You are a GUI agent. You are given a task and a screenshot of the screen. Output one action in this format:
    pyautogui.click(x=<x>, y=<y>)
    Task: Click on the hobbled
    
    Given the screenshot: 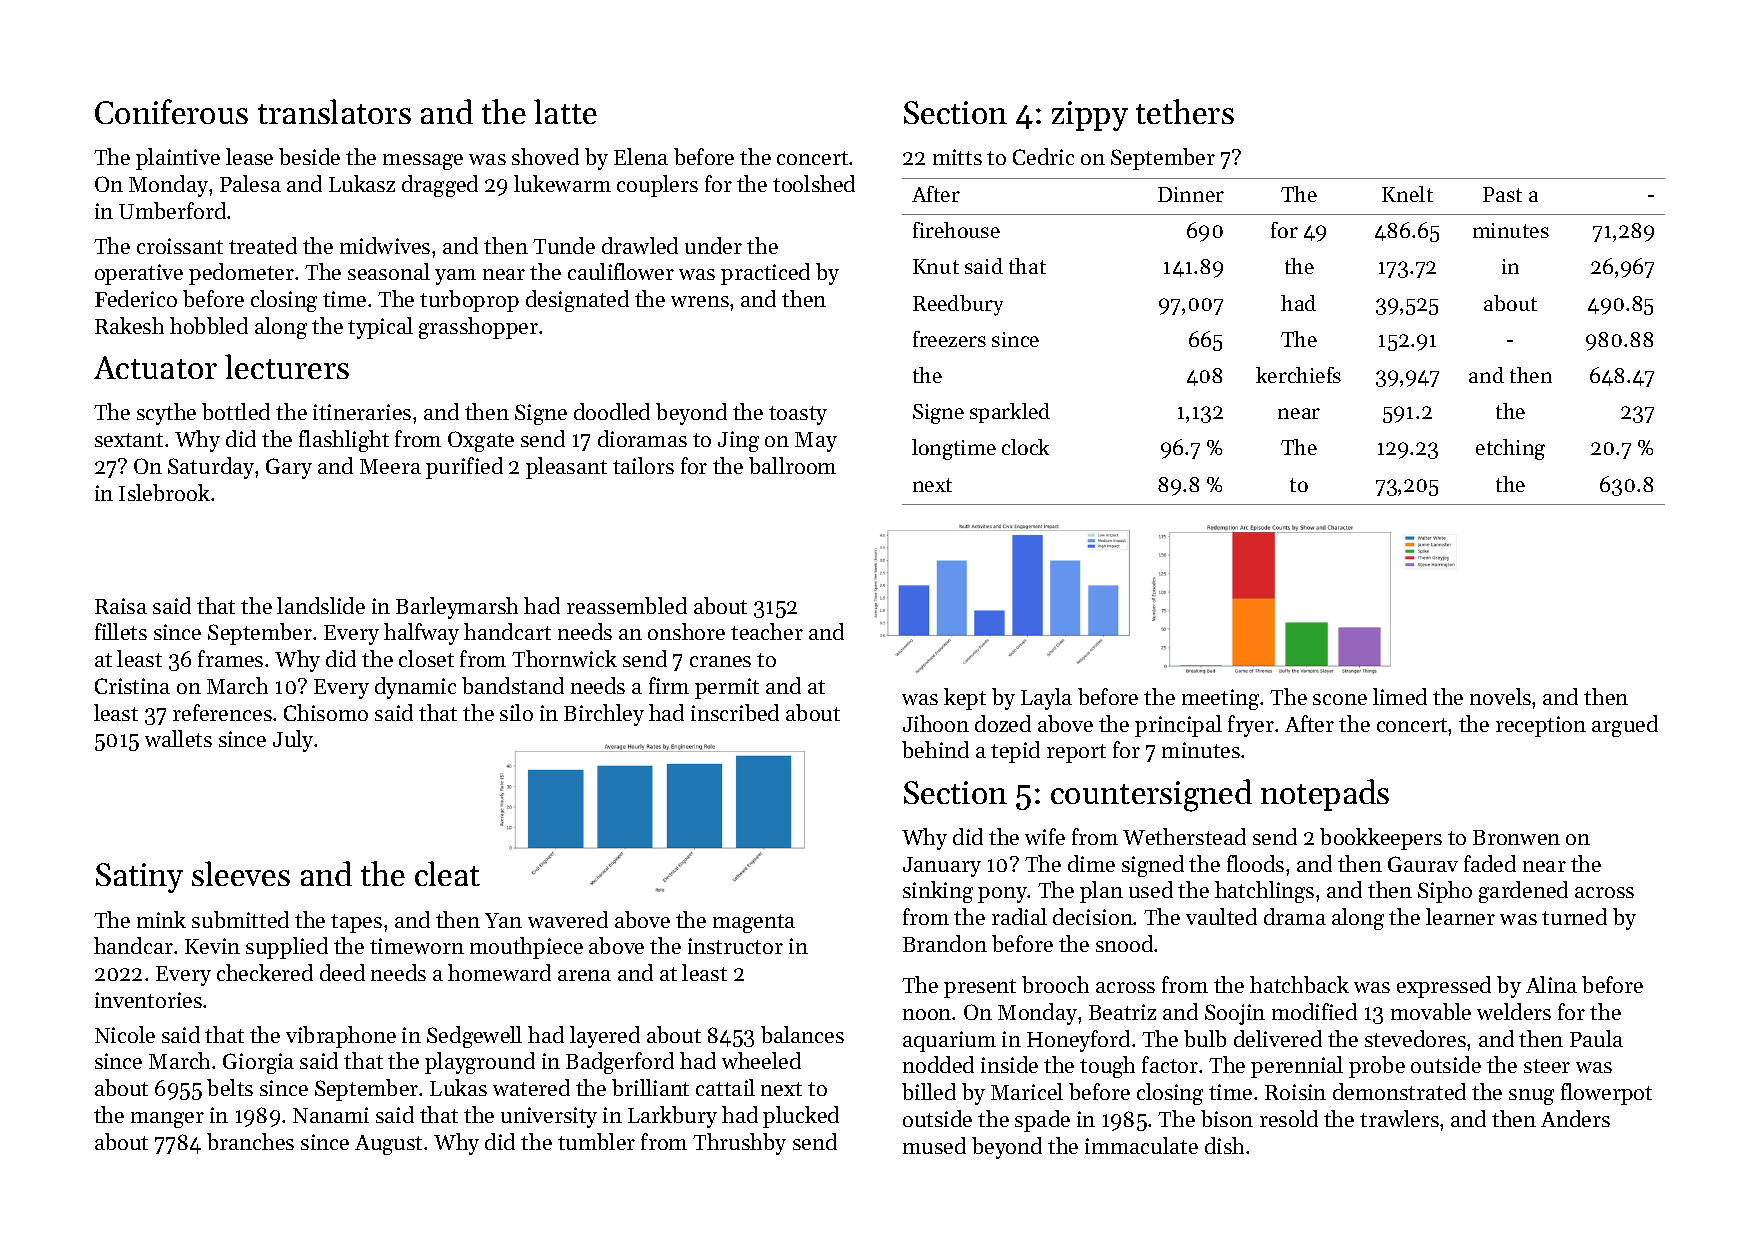 What is the action you would take?
    pyautogui.click(x=209, y=325)
